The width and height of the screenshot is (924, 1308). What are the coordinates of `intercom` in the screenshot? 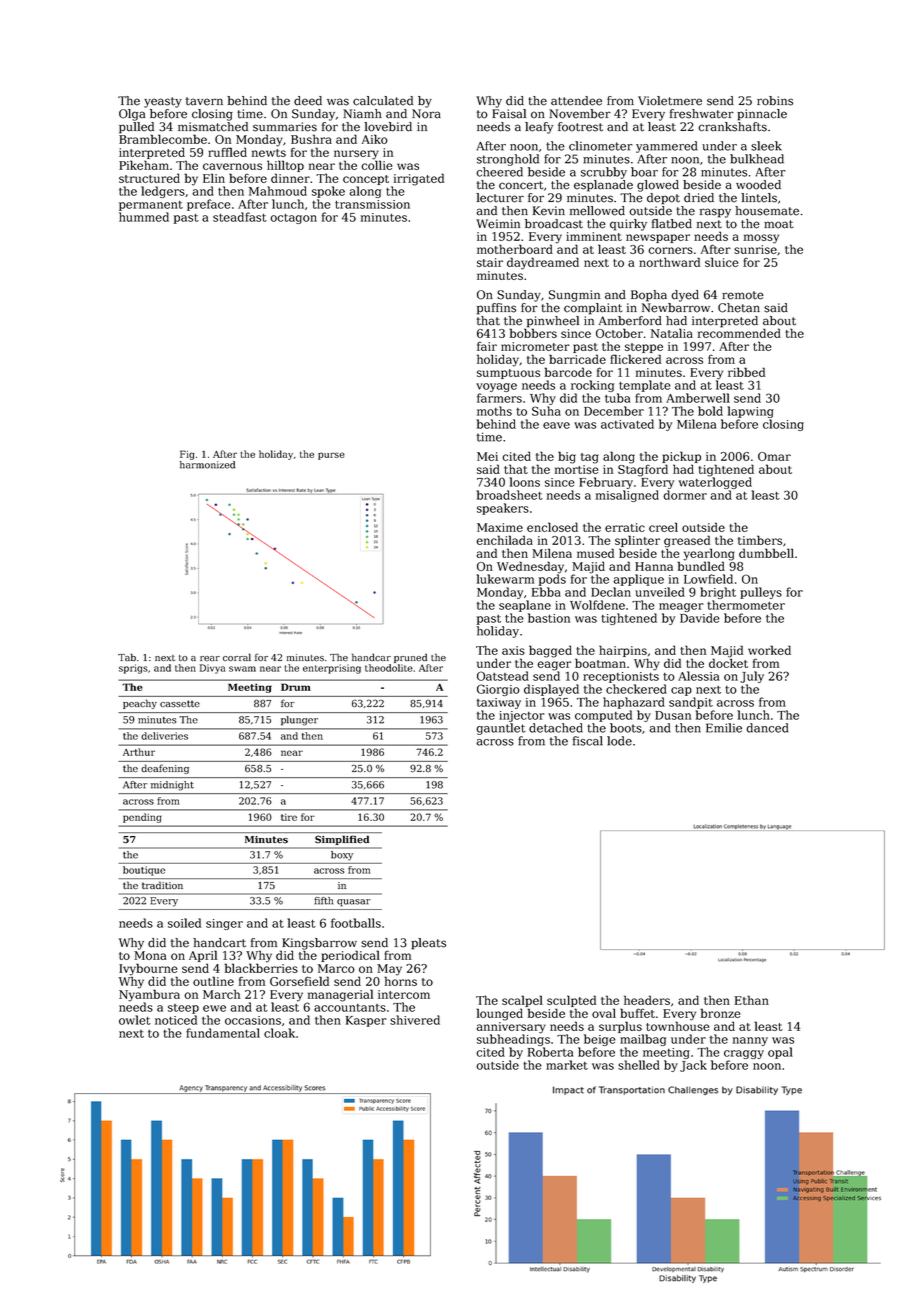 It's located at (404, 994).
